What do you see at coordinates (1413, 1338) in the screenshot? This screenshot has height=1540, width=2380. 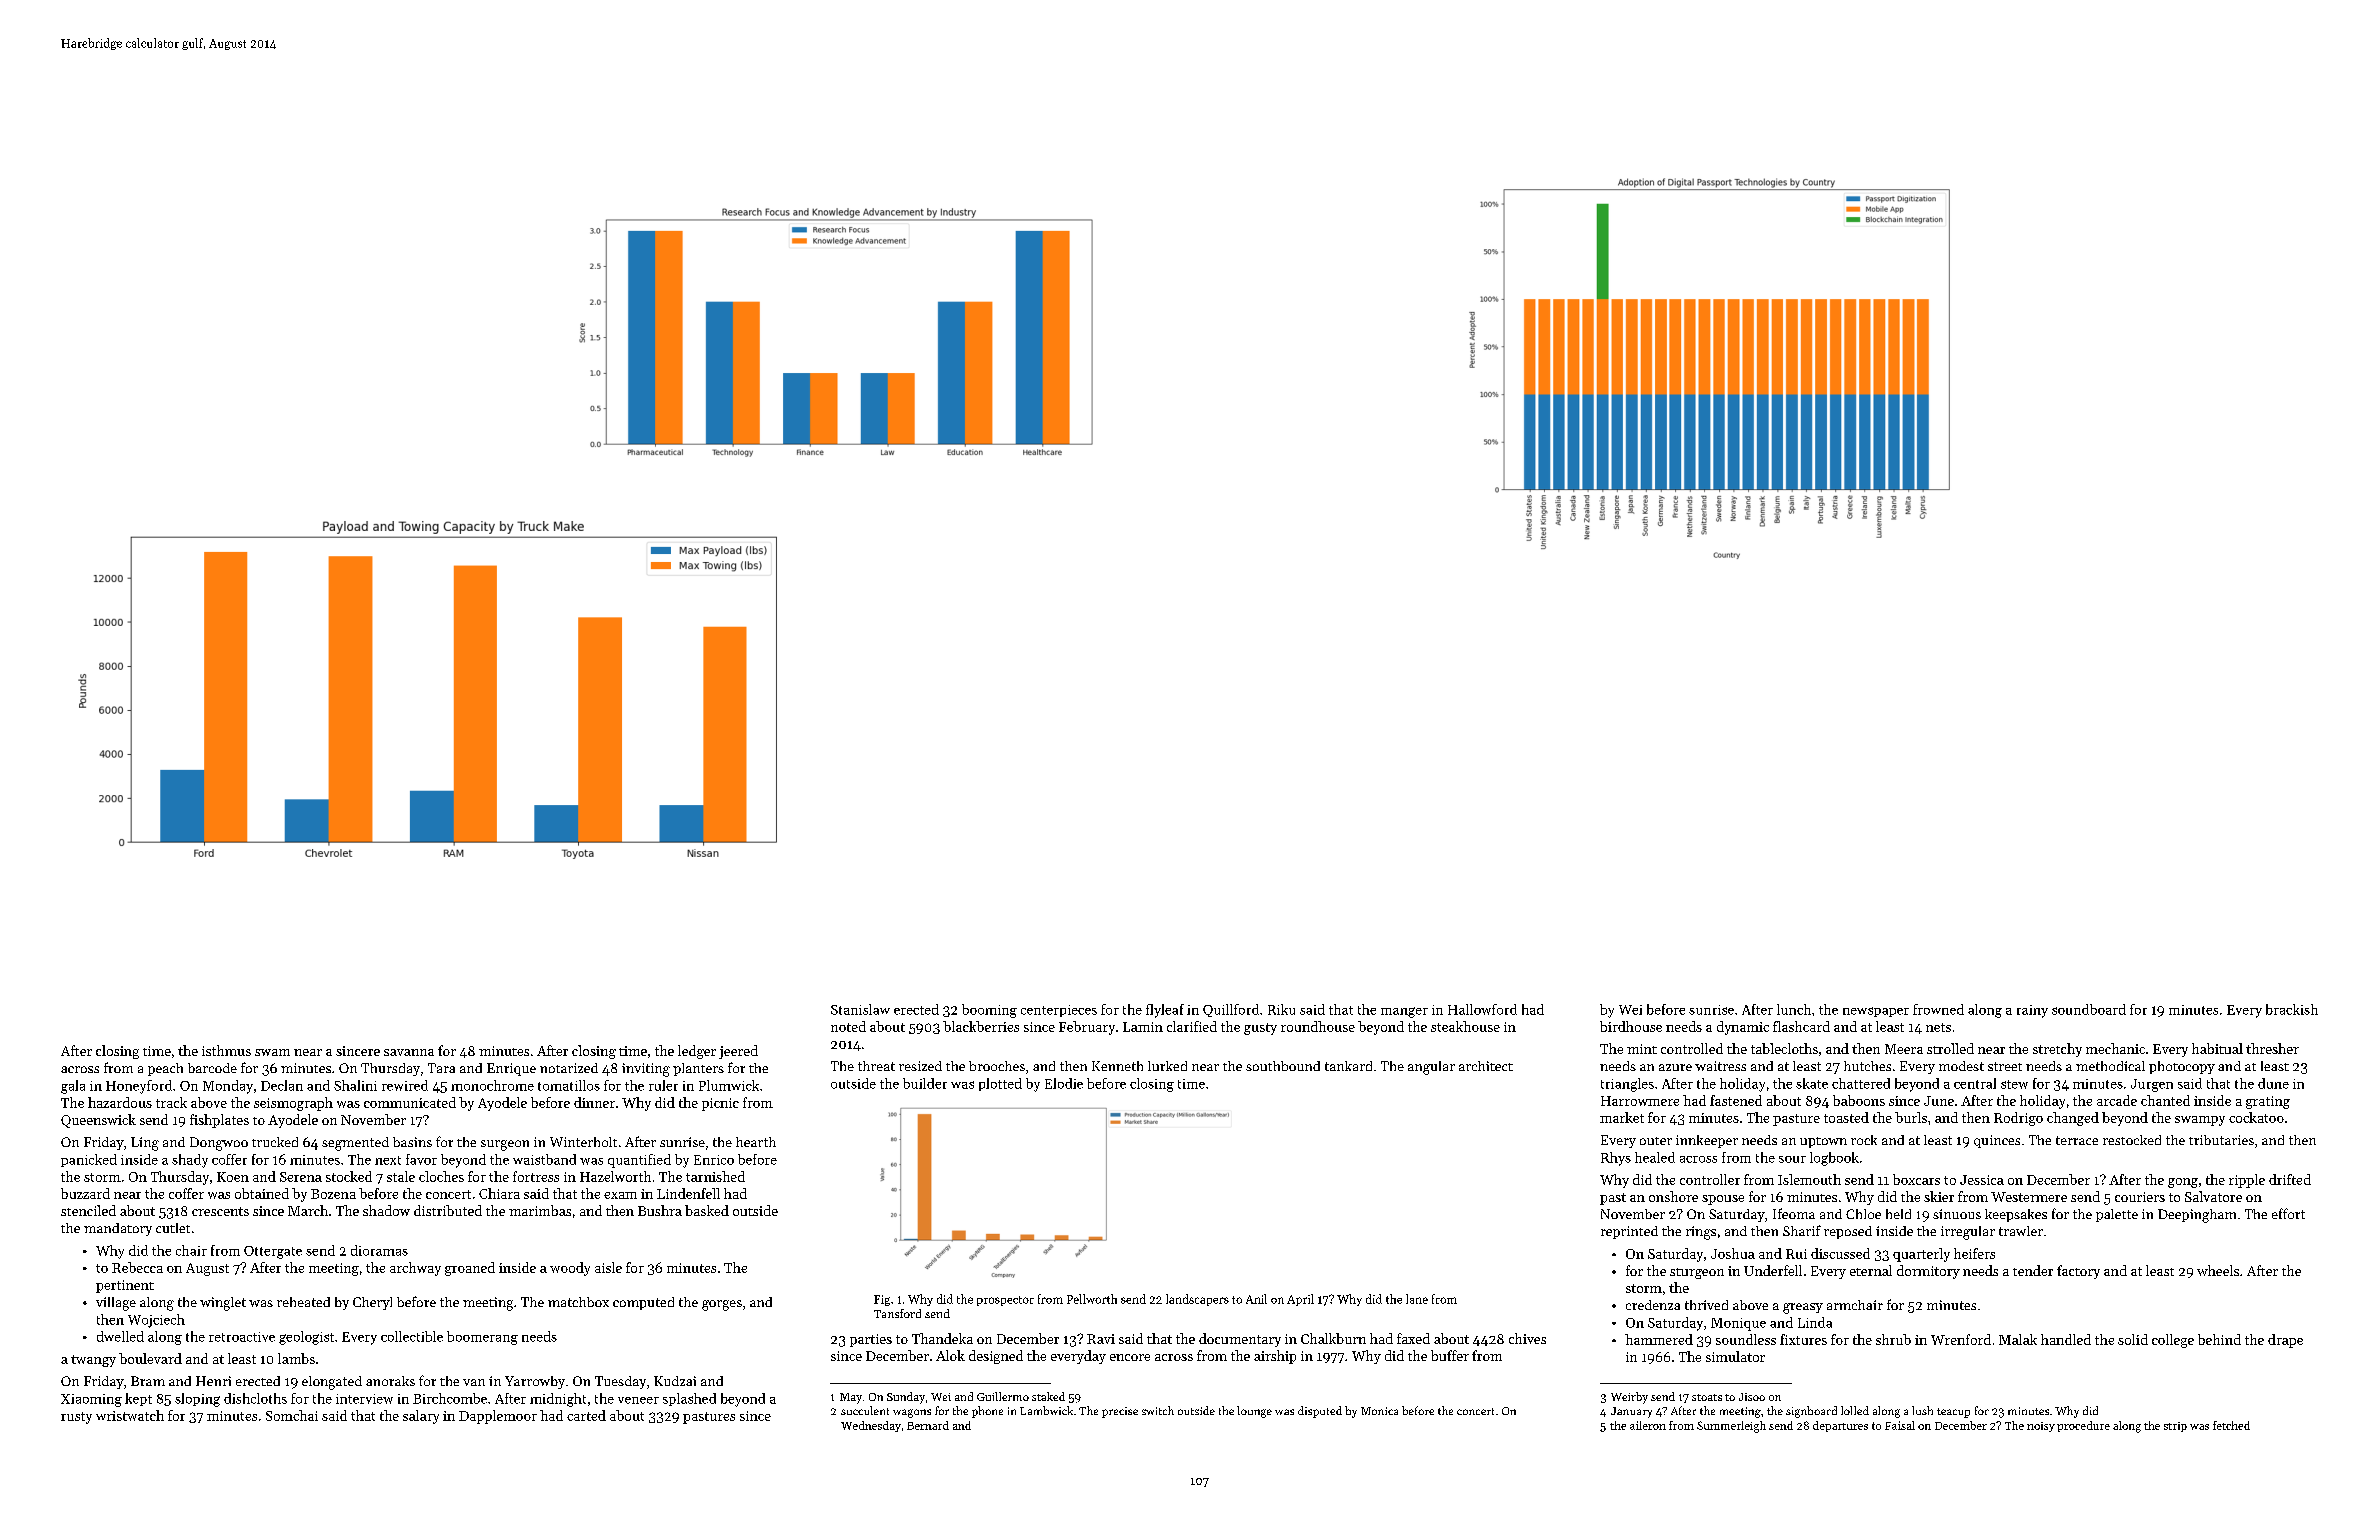 I see `faxed` at bounding box center [1413, 1338].
